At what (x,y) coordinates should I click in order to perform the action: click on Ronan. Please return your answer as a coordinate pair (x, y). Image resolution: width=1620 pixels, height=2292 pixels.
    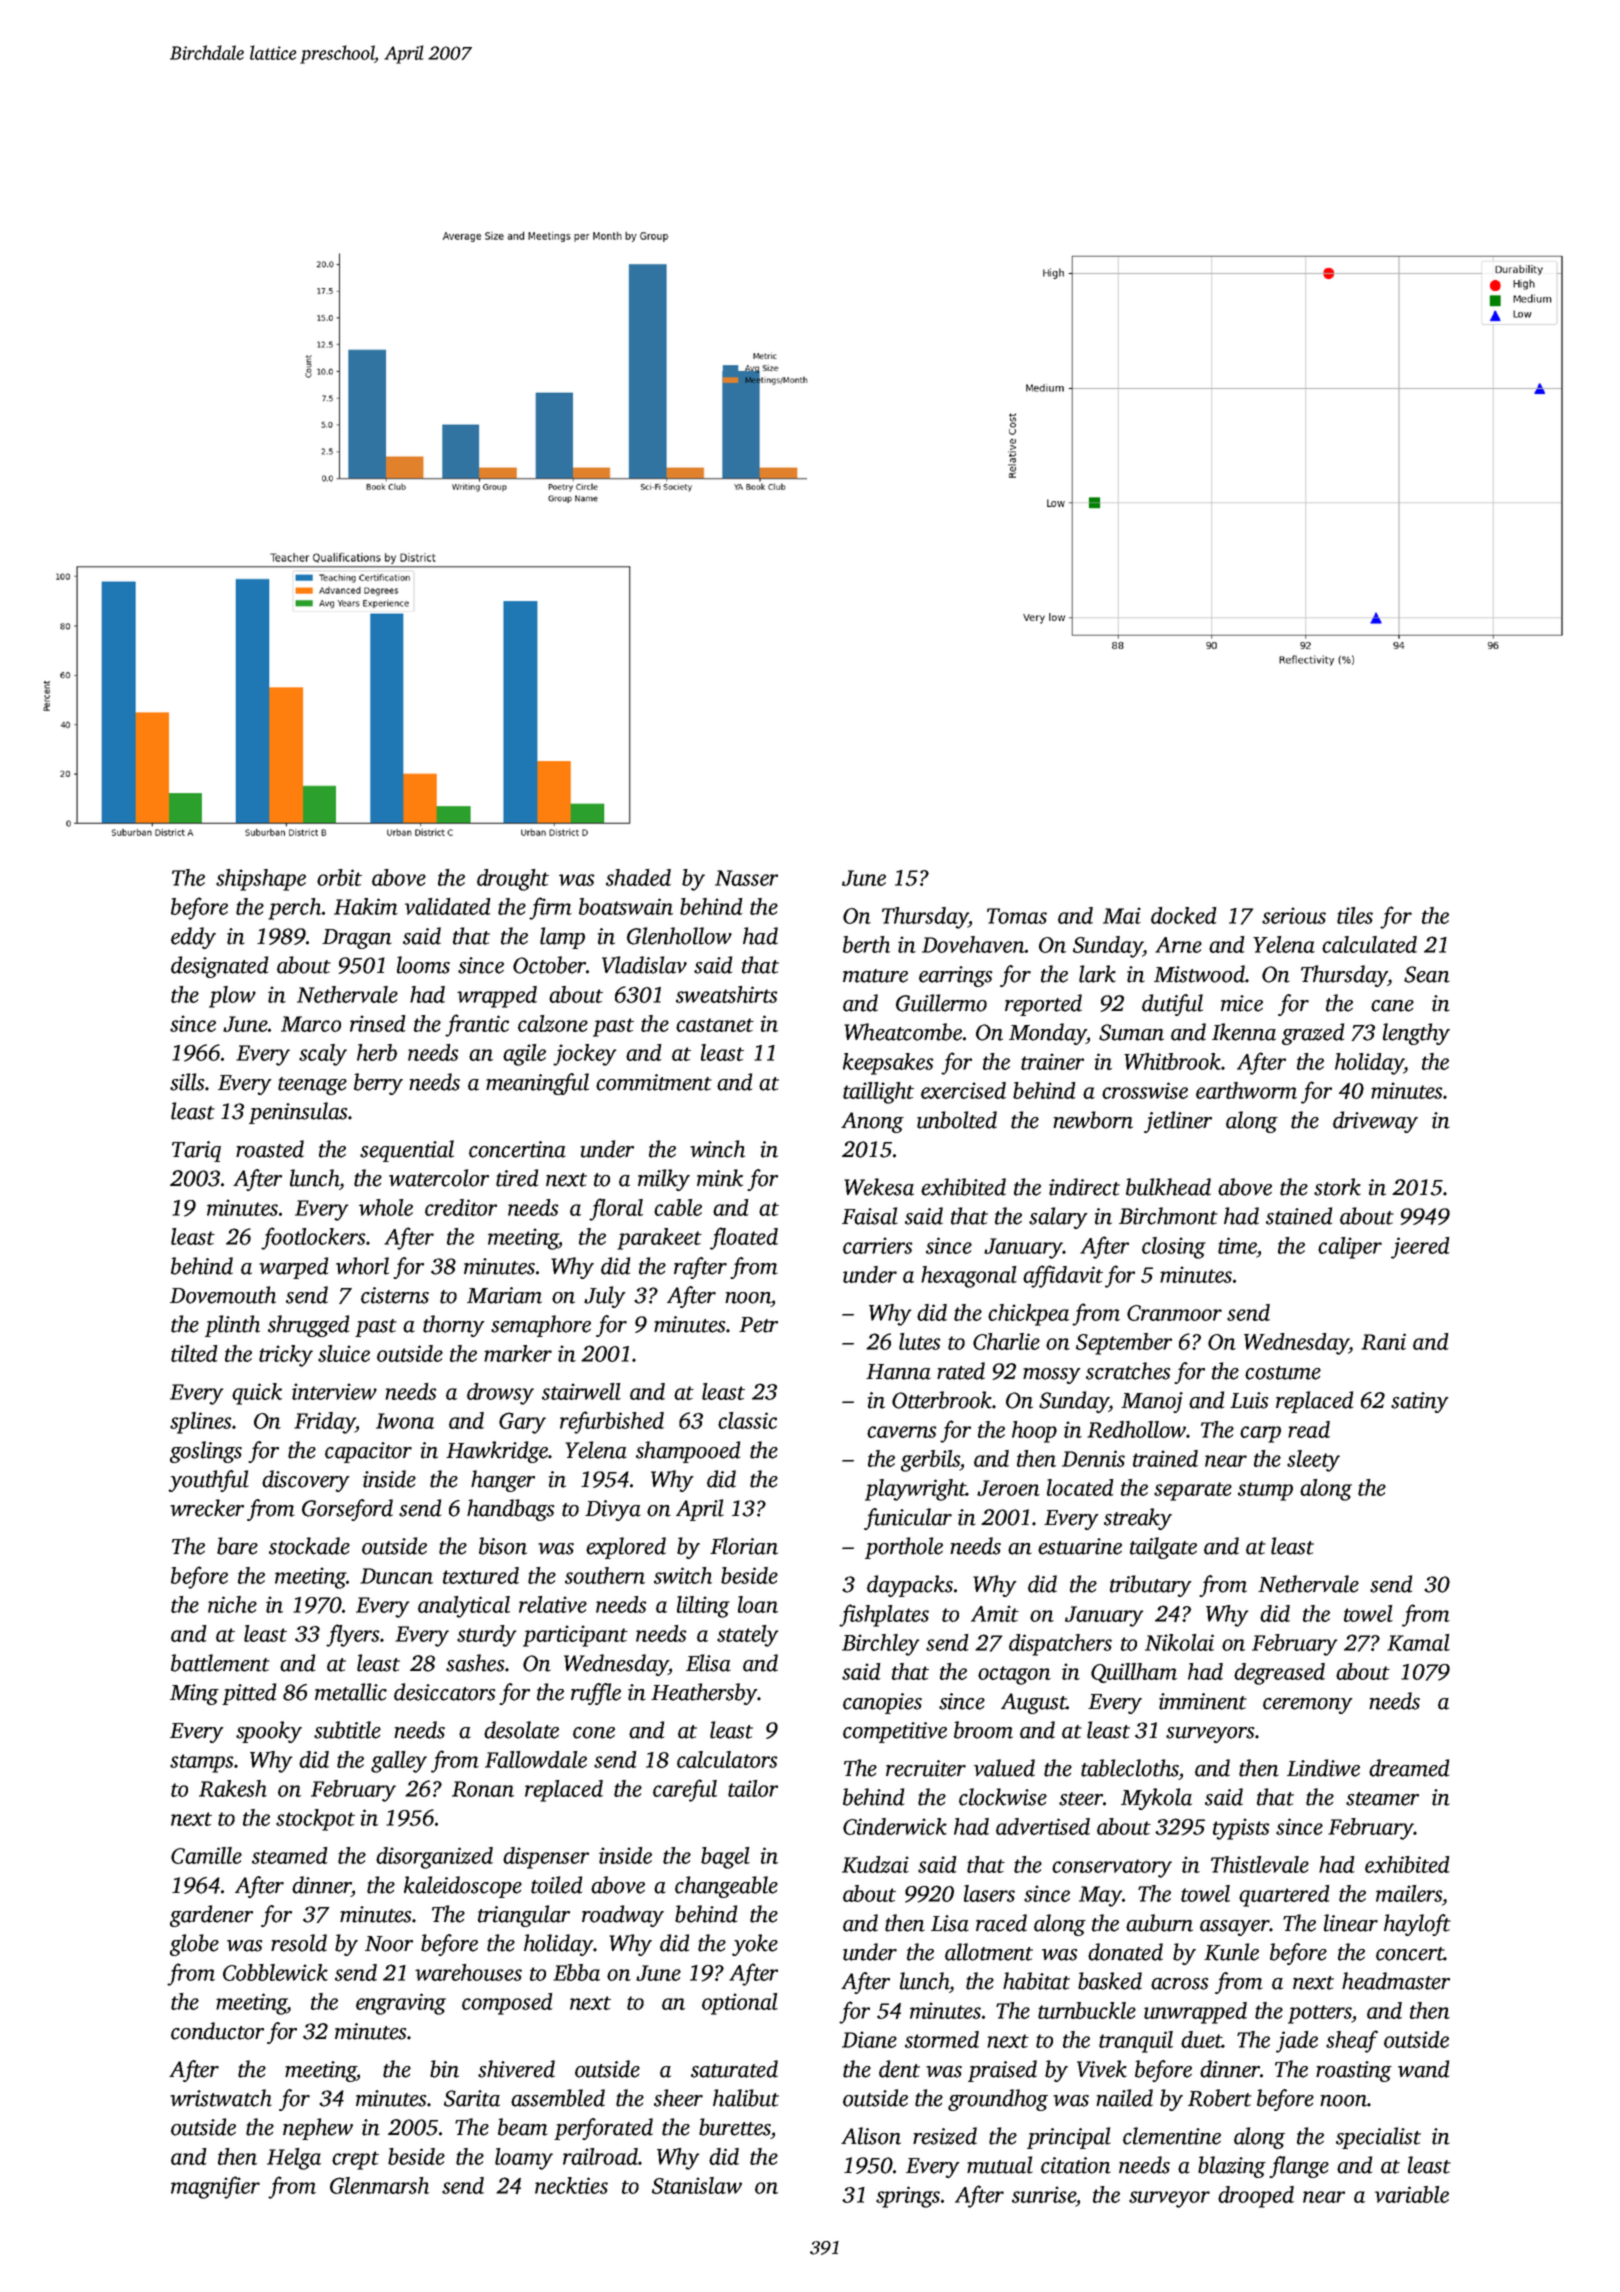
    Looking at the image, I should click on (483, 1789).
